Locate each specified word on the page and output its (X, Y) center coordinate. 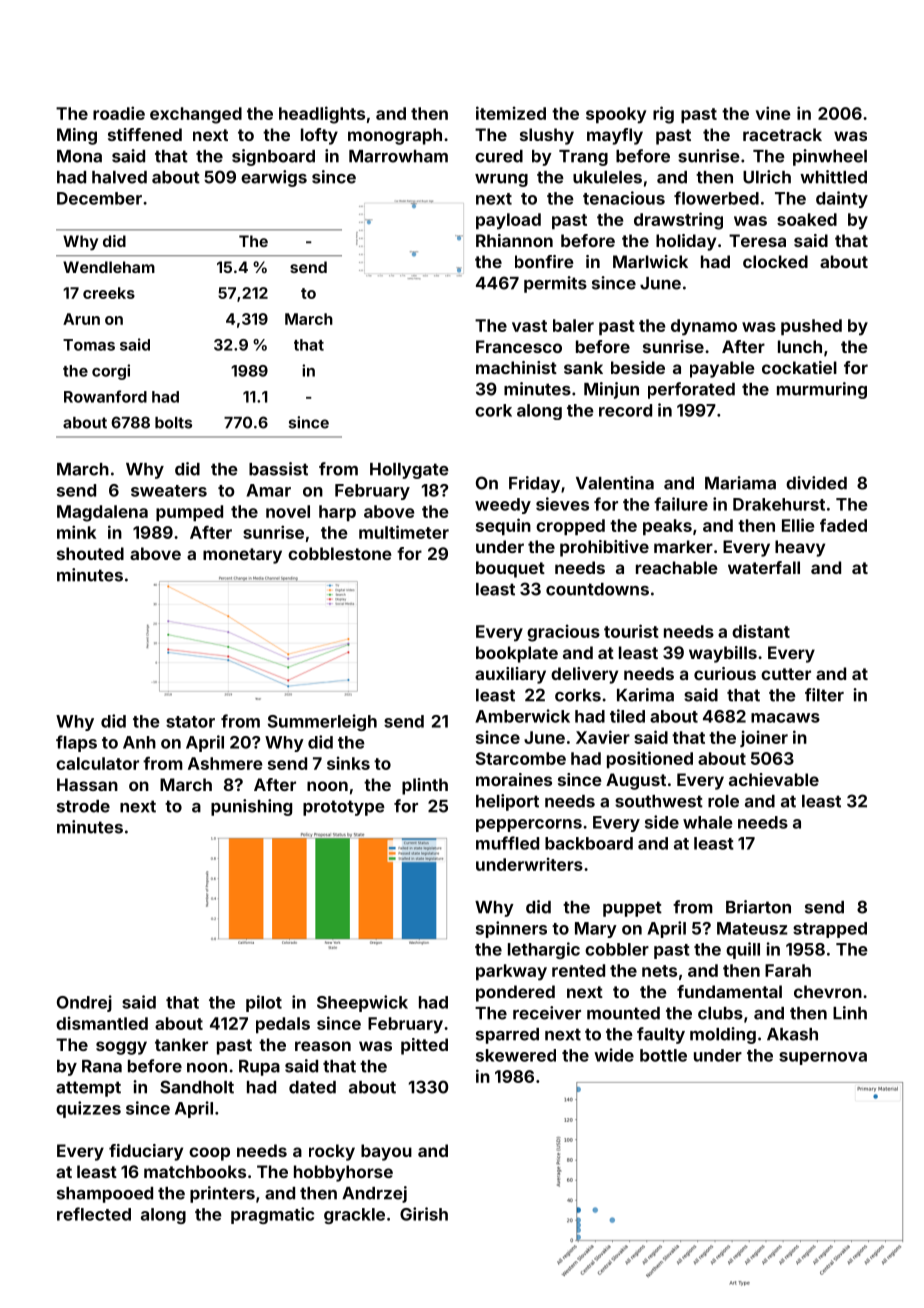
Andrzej (374, 1194)
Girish (424, 1214)
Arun (81, 319)
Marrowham (398, 156)
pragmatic (272, 1215)
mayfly (615, 136)
